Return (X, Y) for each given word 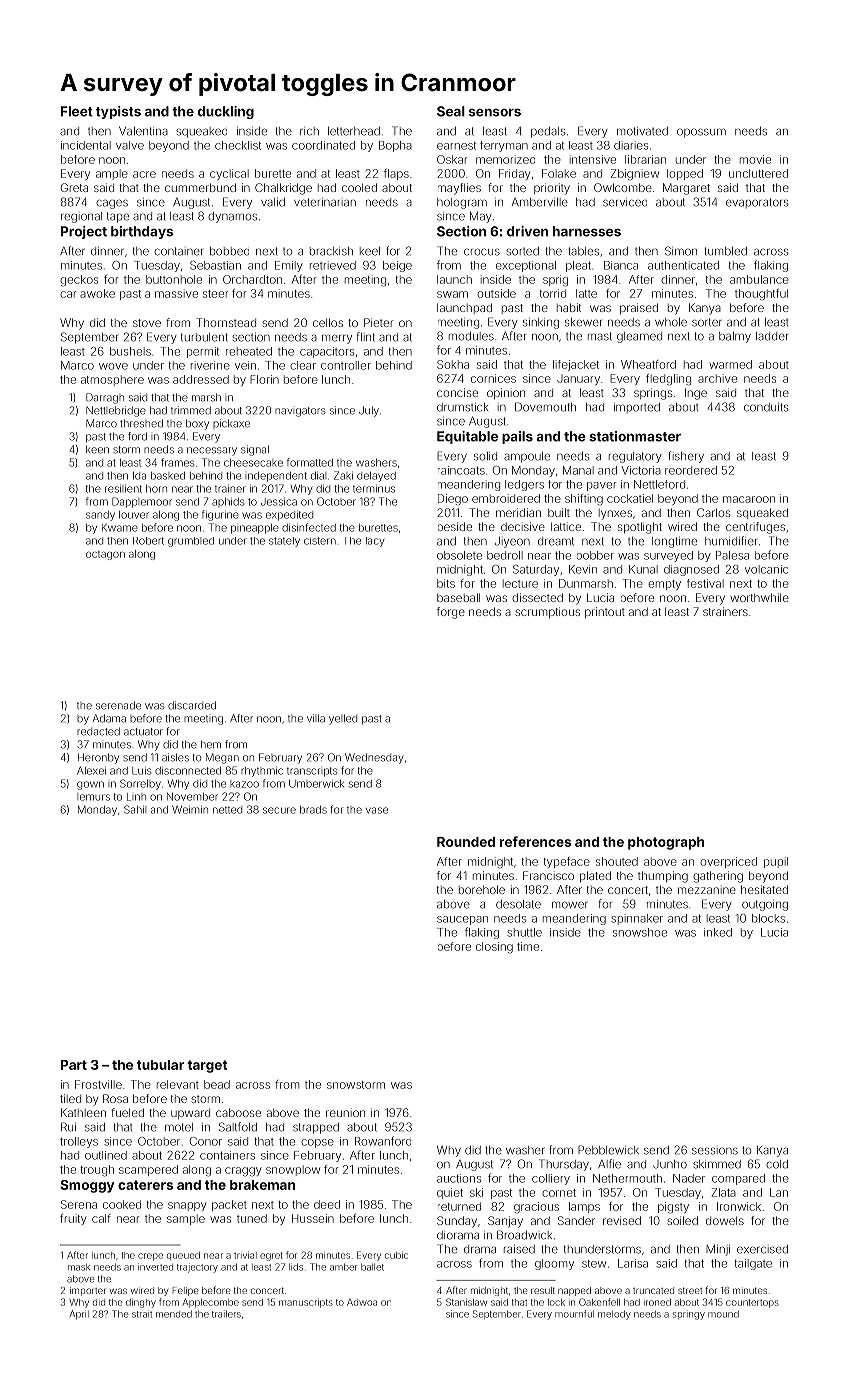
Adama (109, 718)
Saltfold (238, 1127)
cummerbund (200, 187)
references (535, 841)
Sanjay (505, 1222)
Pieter (379, 322)
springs (653, 394)
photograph (666, 843)
